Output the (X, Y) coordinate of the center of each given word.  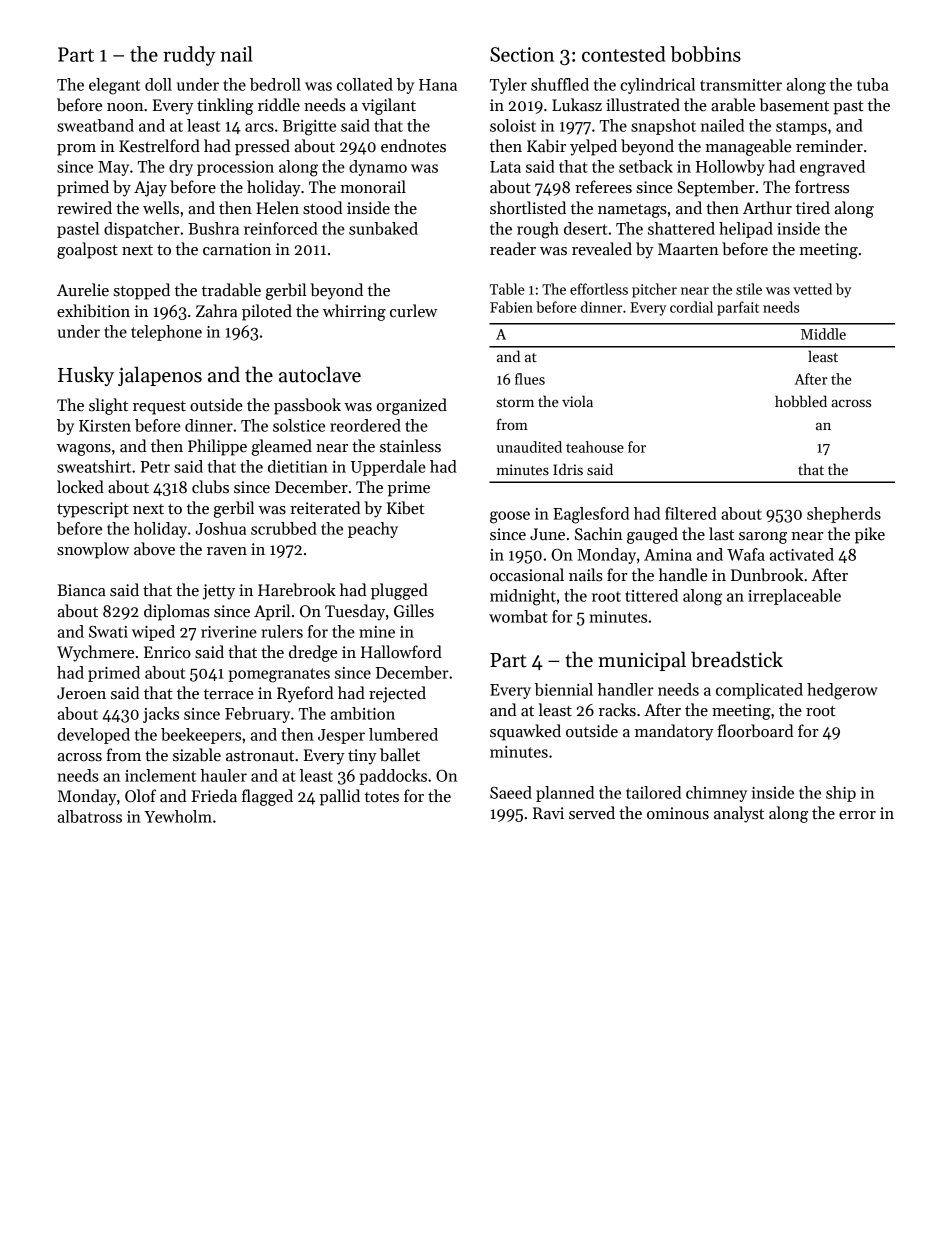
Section (522, 54)
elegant (114, 86)
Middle (823, 334)
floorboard (755, 731)
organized (412, 406)
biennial (564, 689)
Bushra (213, 228)
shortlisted (528, 208)
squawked (525, 732)
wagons (84, 450)
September (716, 188)
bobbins (705, 54)
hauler (224, 775)
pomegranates (279, 675)
